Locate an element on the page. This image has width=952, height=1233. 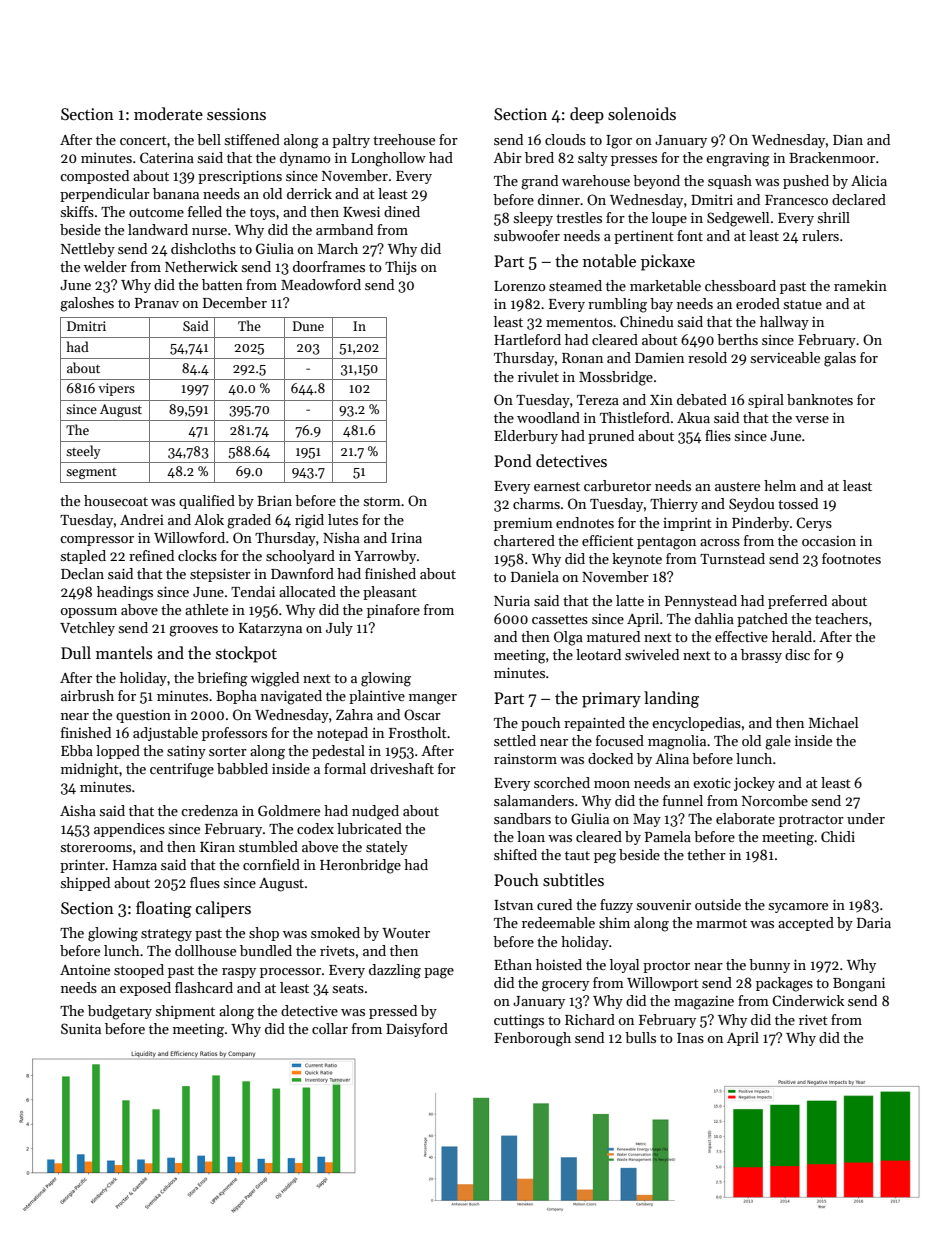
Brian is located at coordinates (274, 501).
